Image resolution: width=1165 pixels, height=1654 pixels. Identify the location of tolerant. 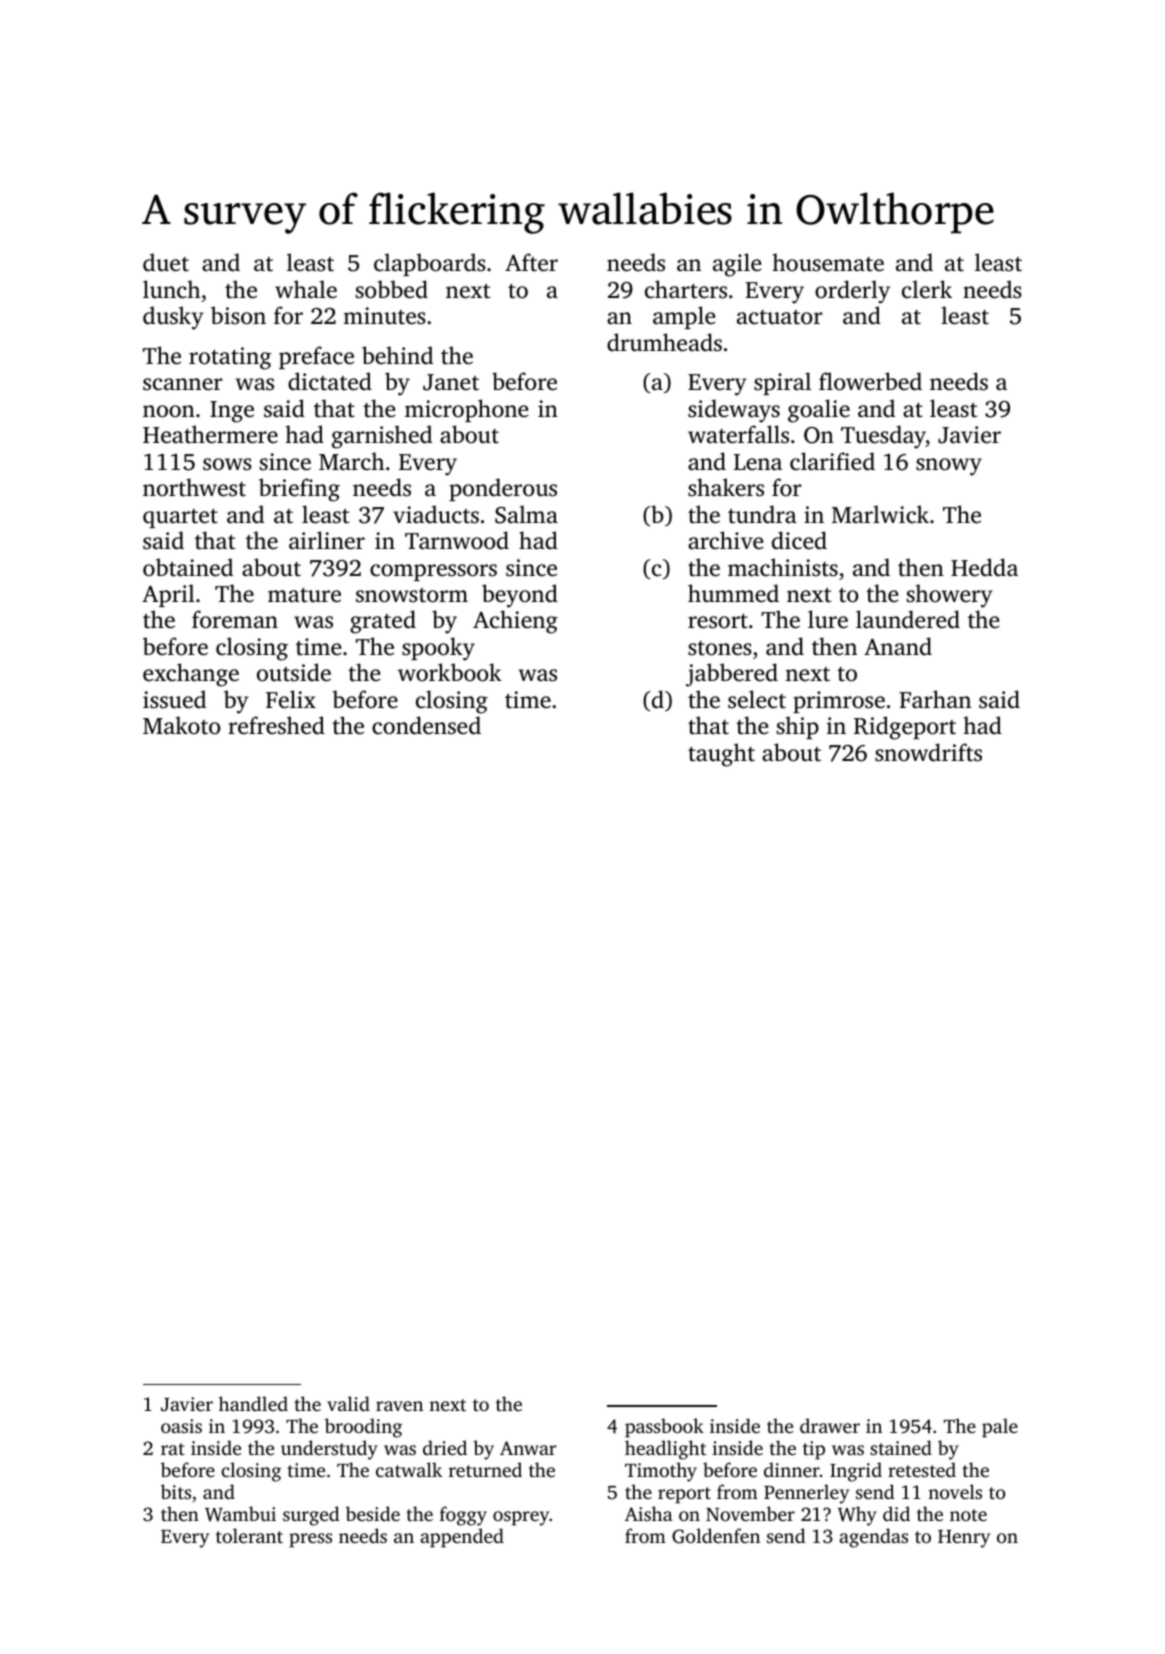
(249, 1535).
